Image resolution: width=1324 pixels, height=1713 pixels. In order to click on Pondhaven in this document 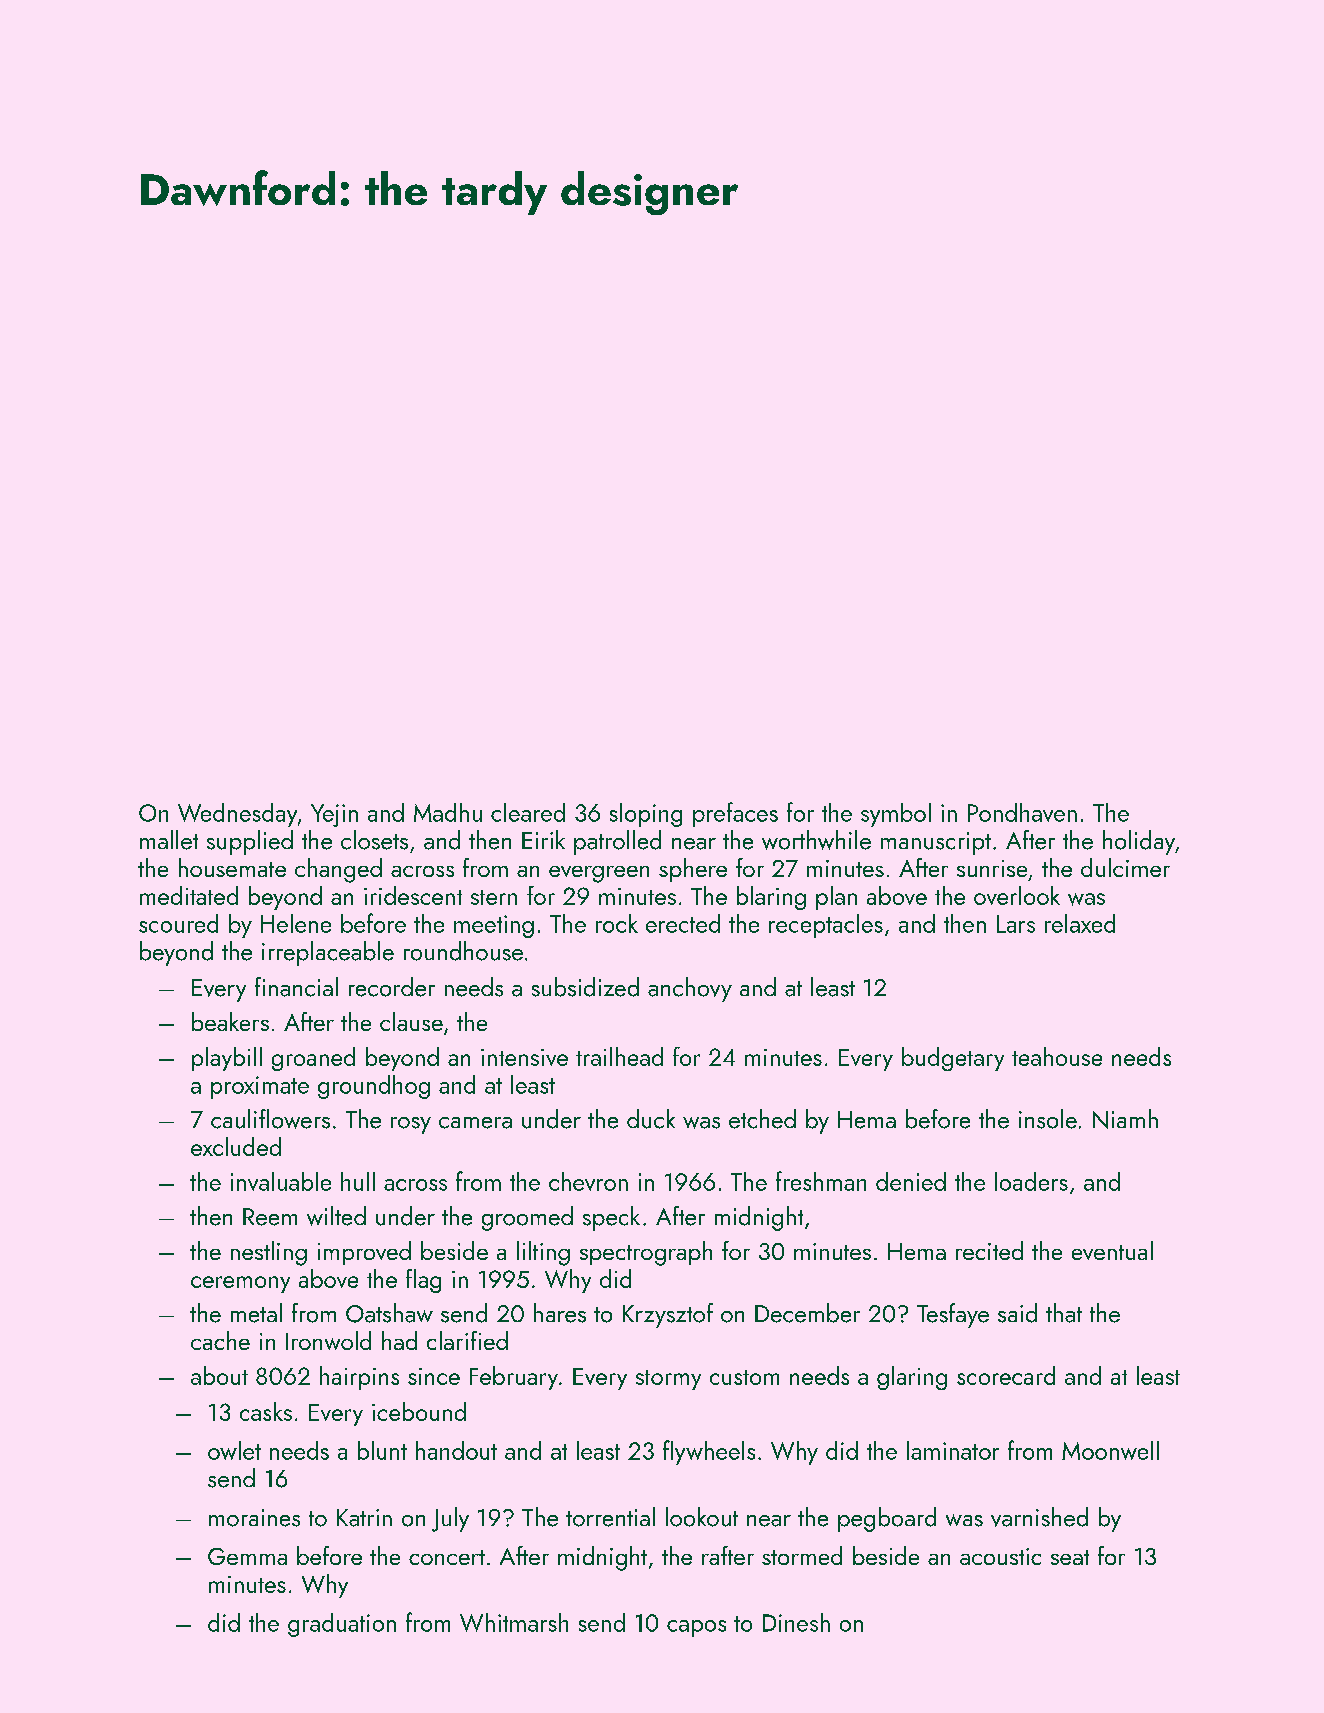, I will do `click(1022, 812)`.
